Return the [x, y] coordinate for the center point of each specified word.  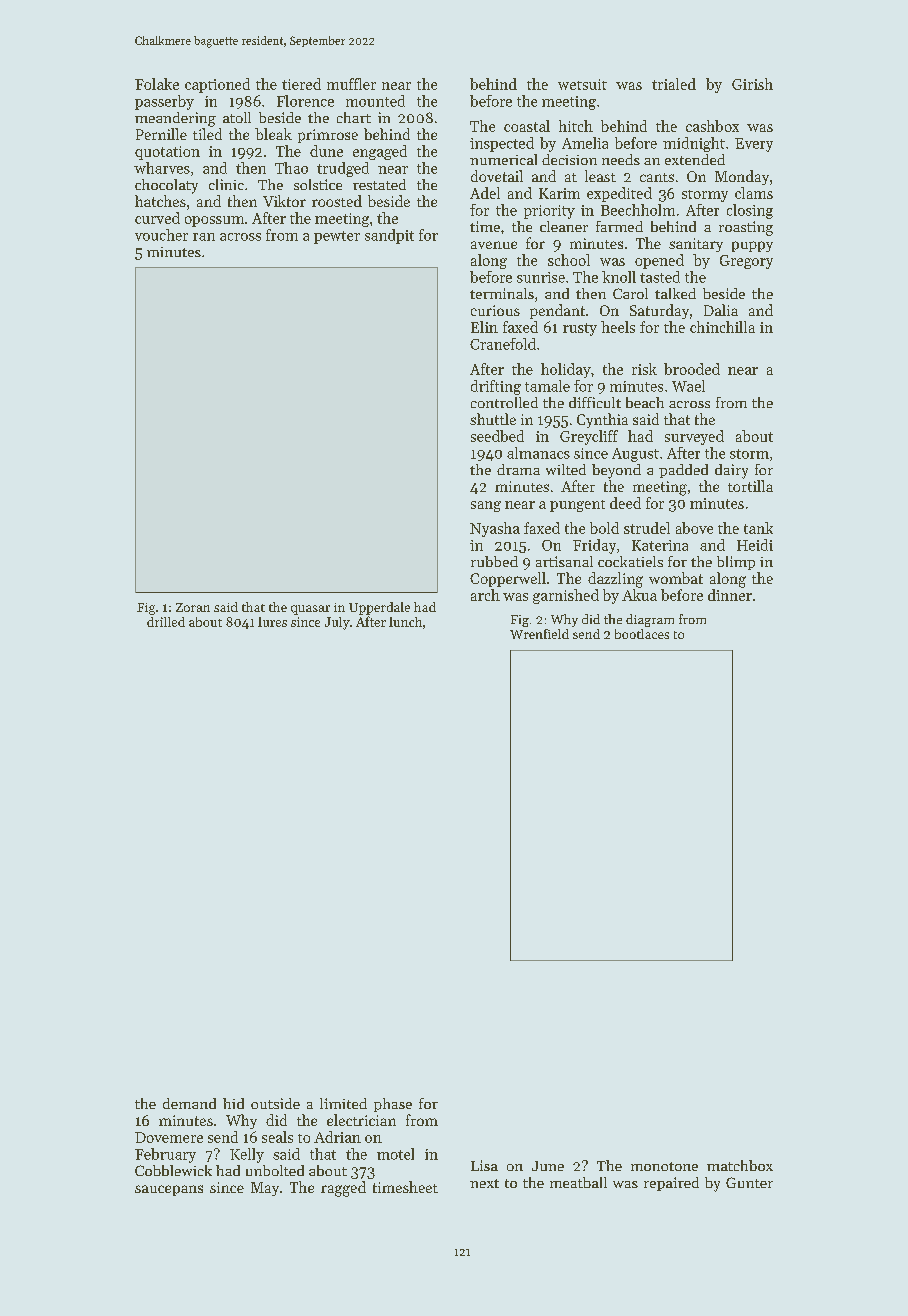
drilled [166, 622]
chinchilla [722, 327]
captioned [217, 85]
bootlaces [642, 634]
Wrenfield [539, 634]
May [265, 1189]
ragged [343, 1189]
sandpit [389, 236]
